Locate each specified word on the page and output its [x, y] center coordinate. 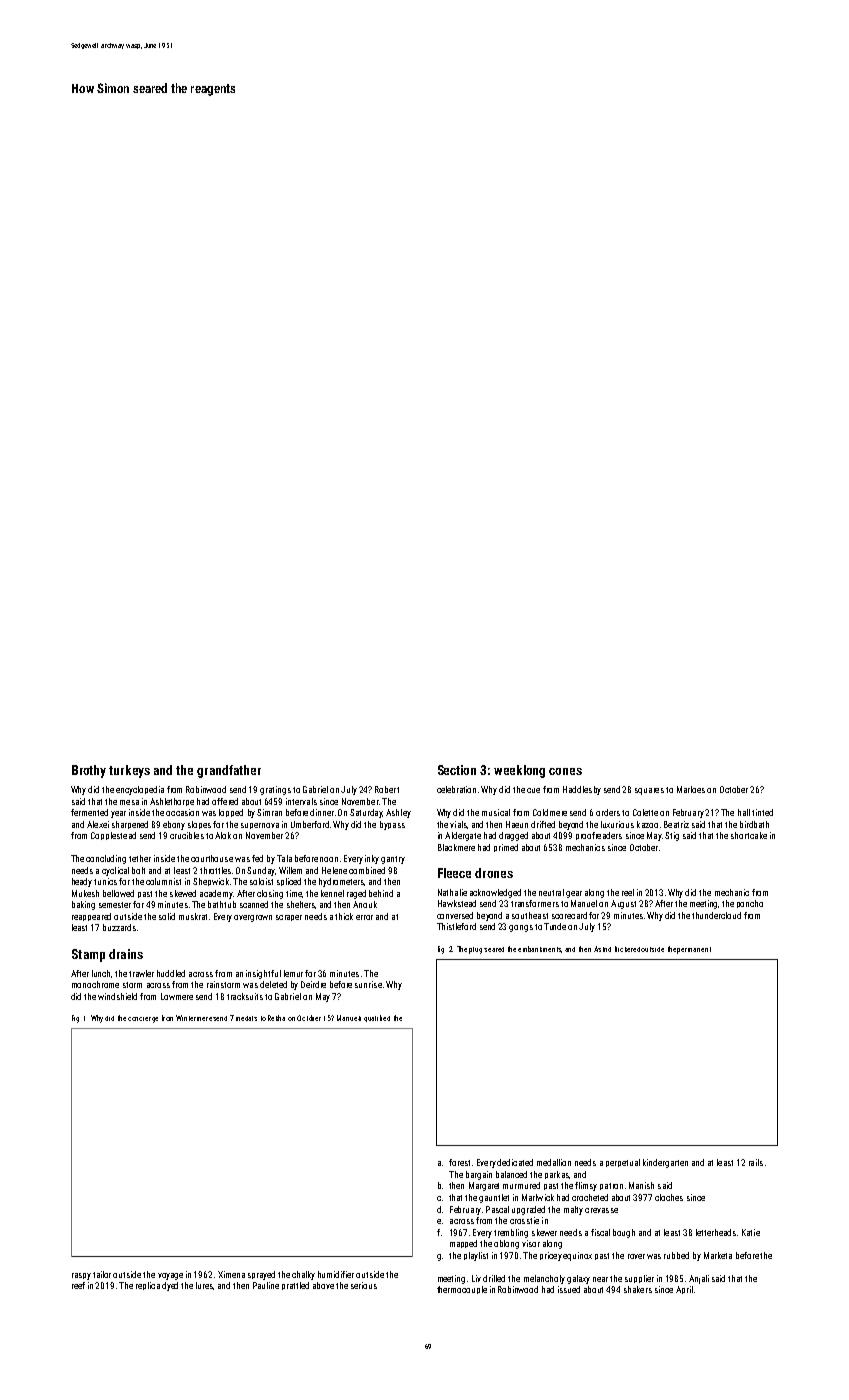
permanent [694, 949]
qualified [377, 1018]
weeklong [519, 771]
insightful [263, 974]
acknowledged [495, 893]
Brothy [89, 771]
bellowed [118, 893]
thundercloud [716, 915]
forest [459, 1162]
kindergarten [665, 1163]
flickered [627, 949]
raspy [81, 1276]
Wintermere [194, 1018]
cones [565, 771]
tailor [102, 1274]
